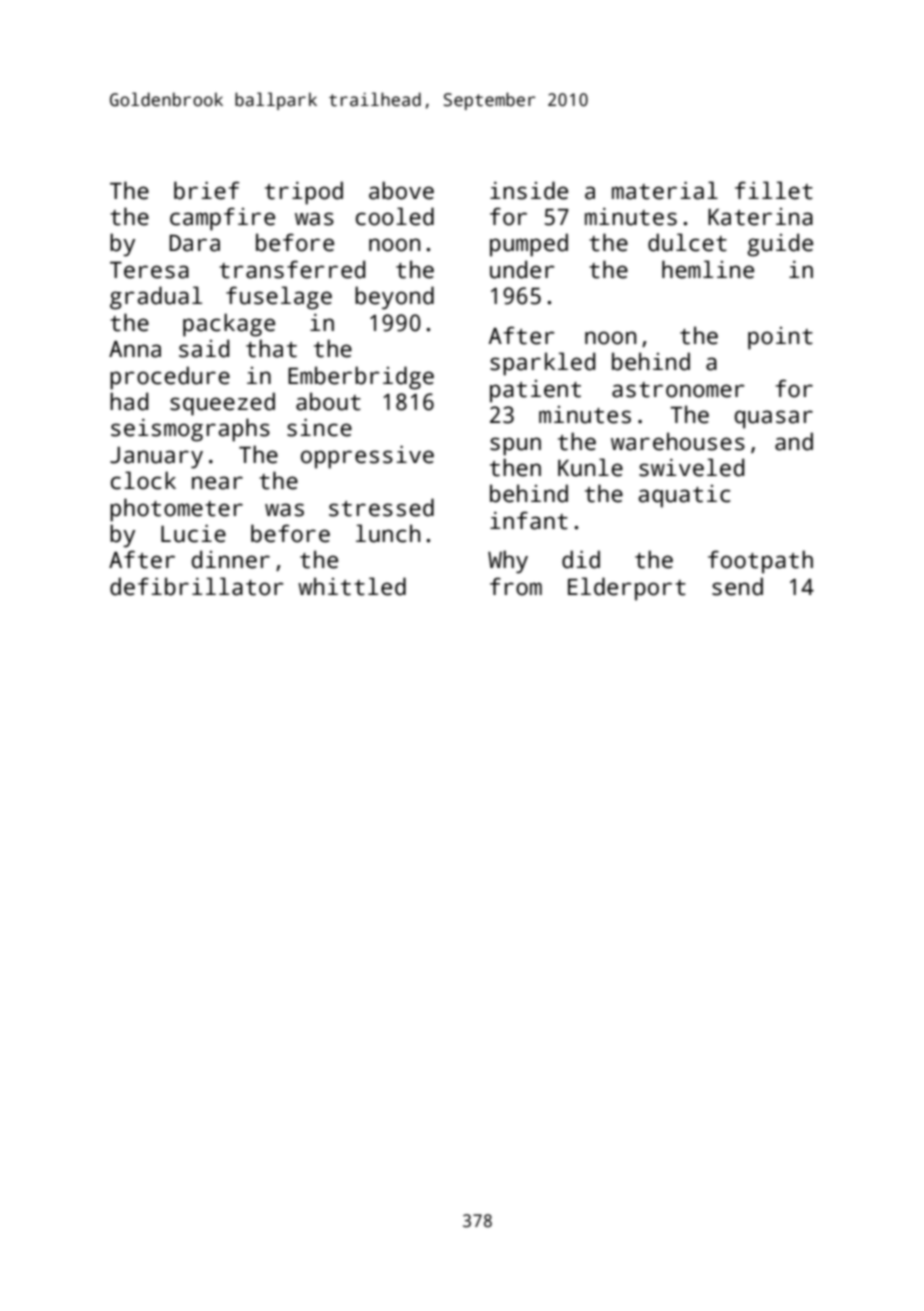  What do you see at coordinates (780, 245) in the screenshot?
I see `guide` at bounding box center [780, 245].
